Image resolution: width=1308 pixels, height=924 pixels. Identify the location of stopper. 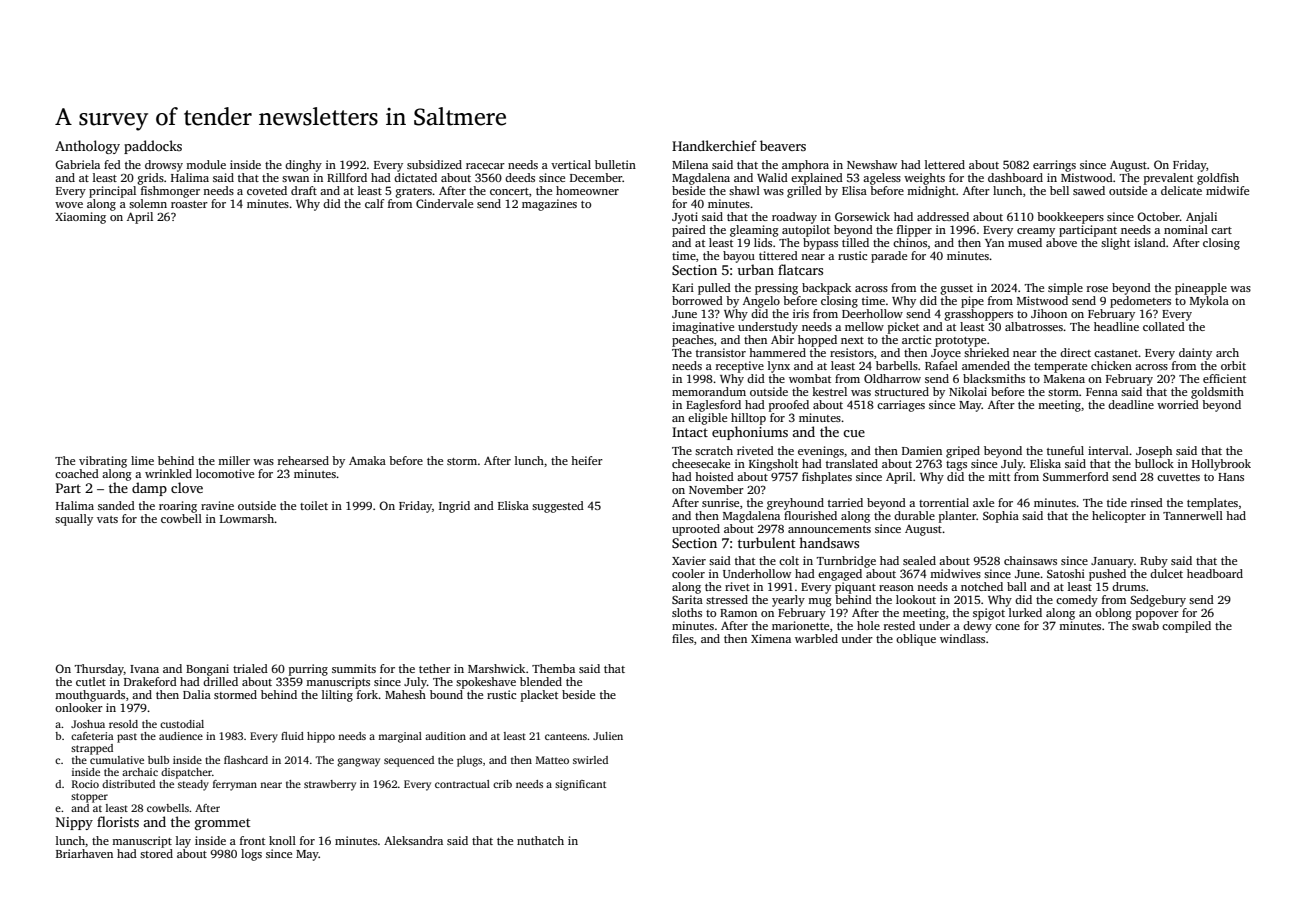
(89, 798).
